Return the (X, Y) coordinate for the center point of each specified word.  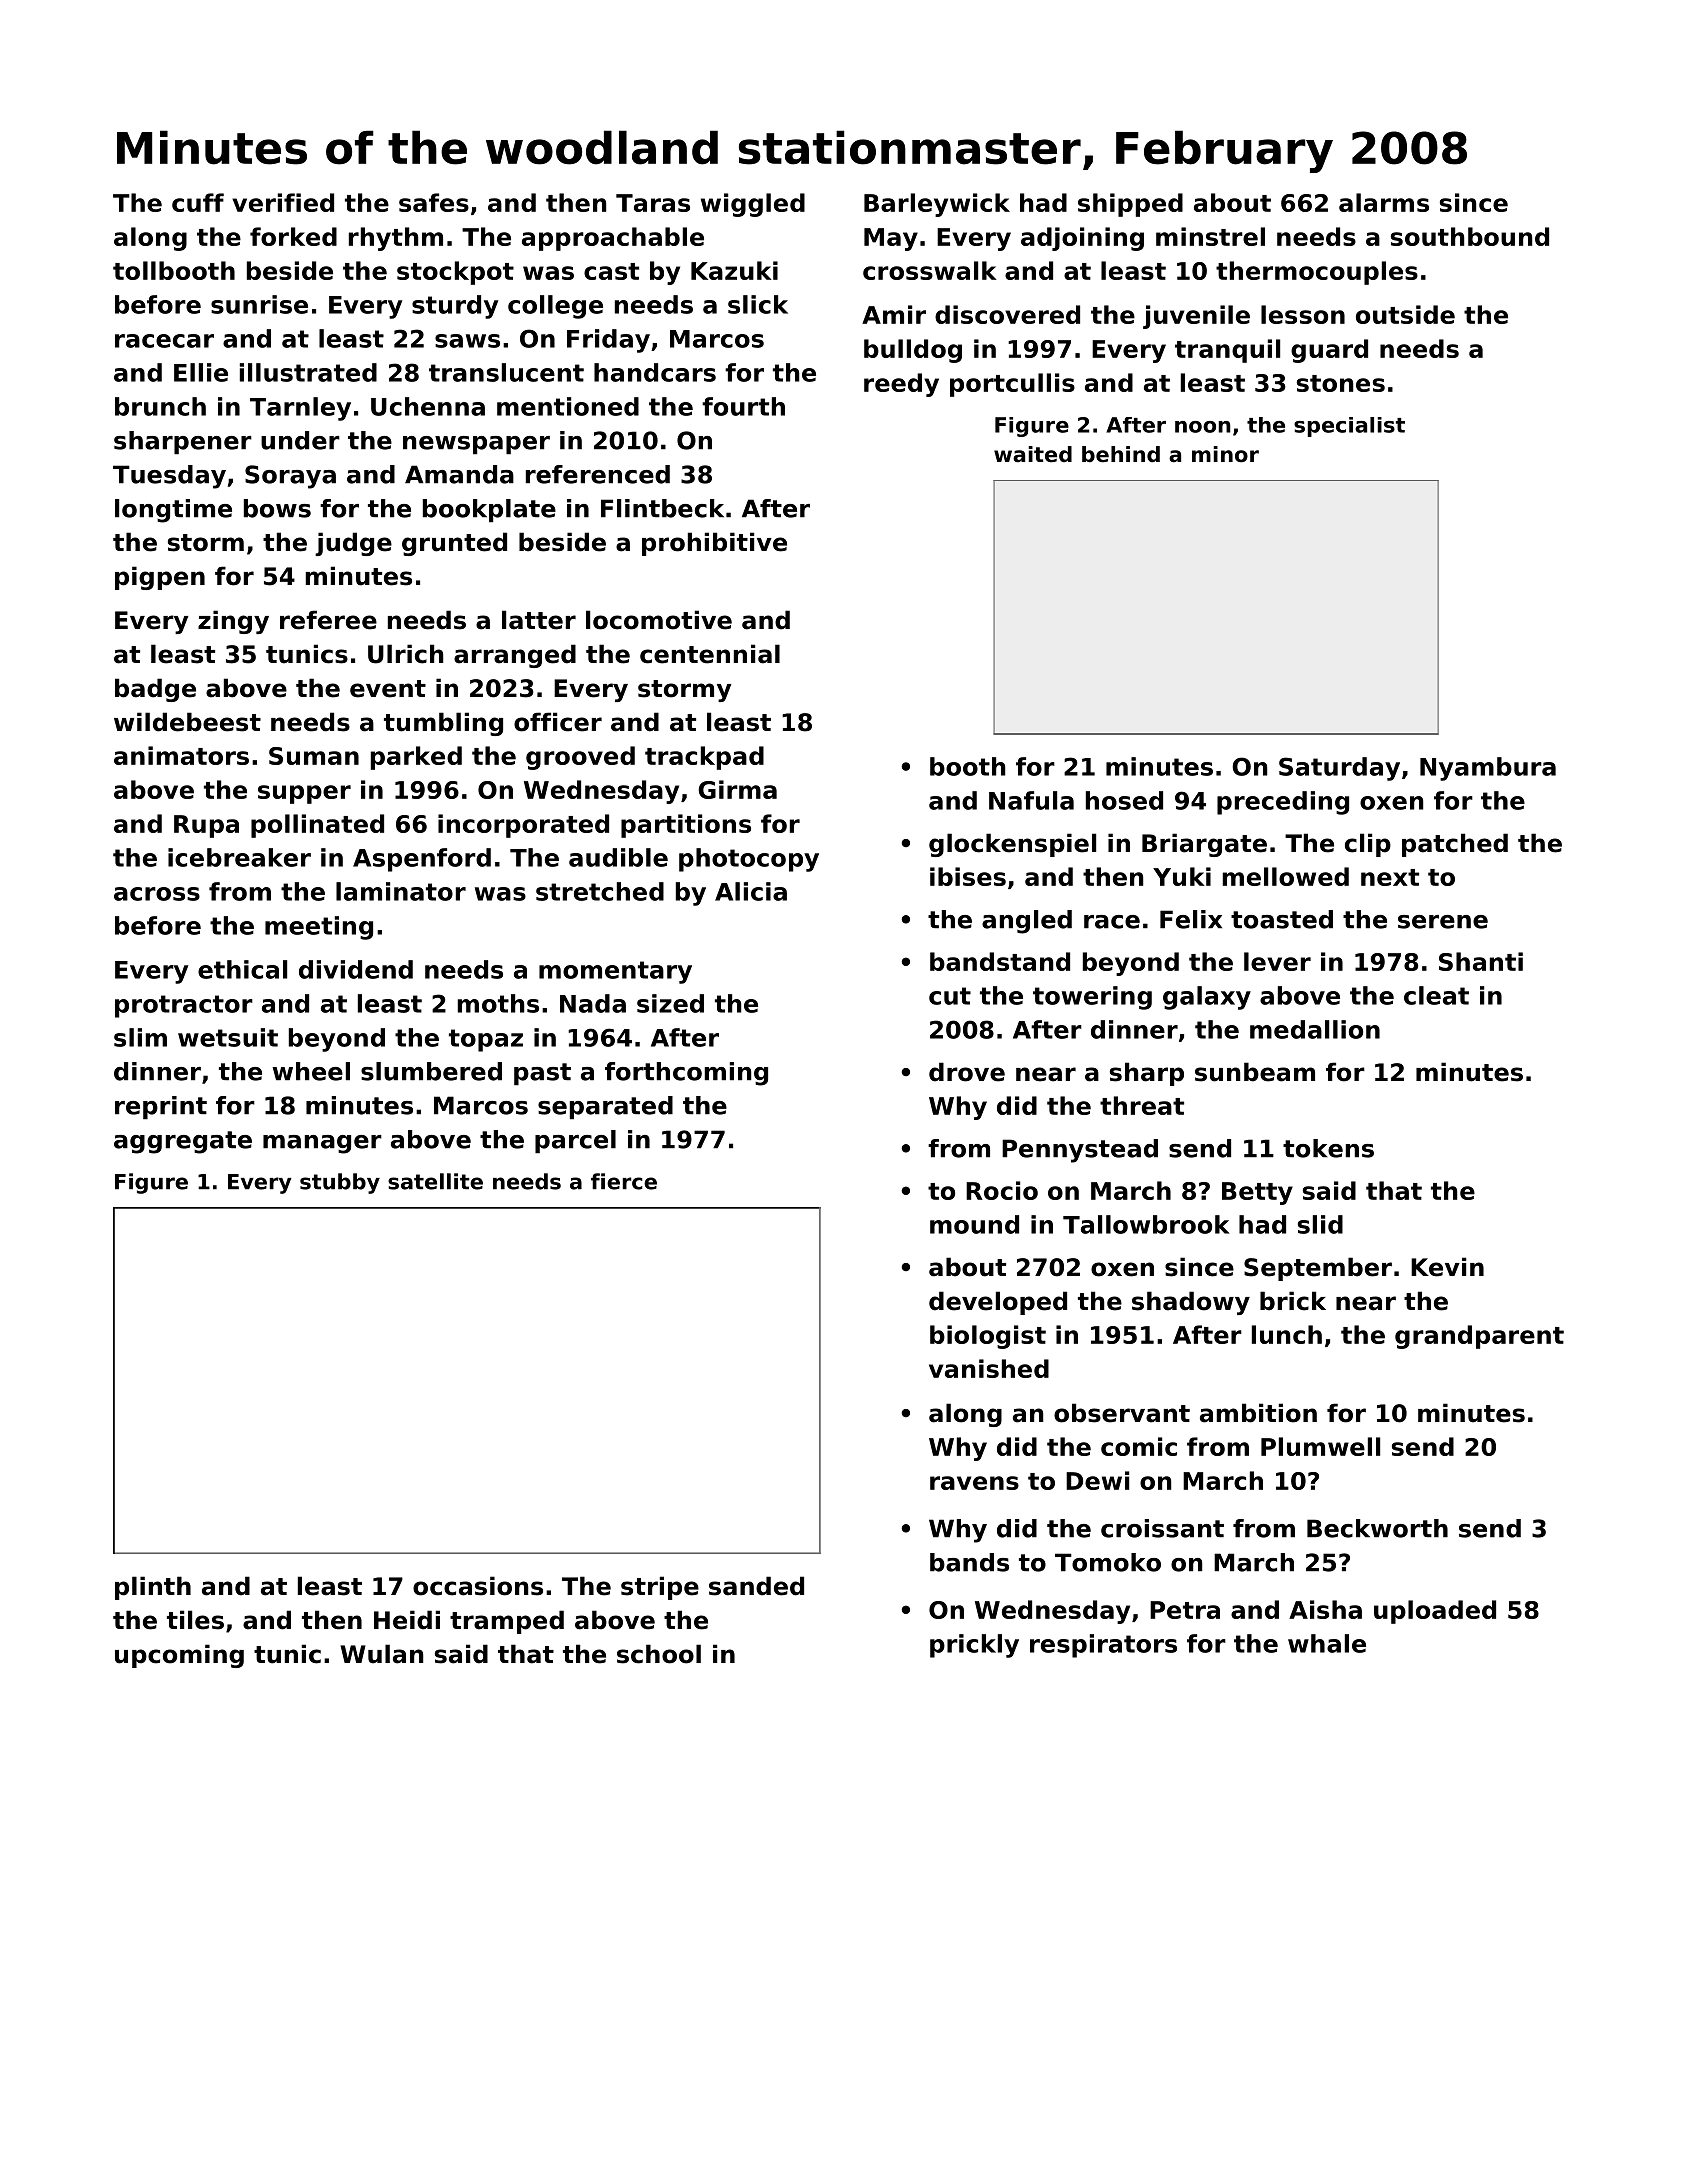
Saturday (1339, 769)
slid (1320, 1224)
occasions (478, 1586)
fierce (624, 1181)
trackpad (704, 758)
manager (322, 1144)
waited (1033, 454)
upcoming (179, 1656)
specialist (1349, 427)
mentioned (568, 406)
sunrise (259, 304)
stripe (660, 1588)
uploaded (1435, 1612)
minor (1225, 454)
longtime (173, 511)
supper (304, 794)
